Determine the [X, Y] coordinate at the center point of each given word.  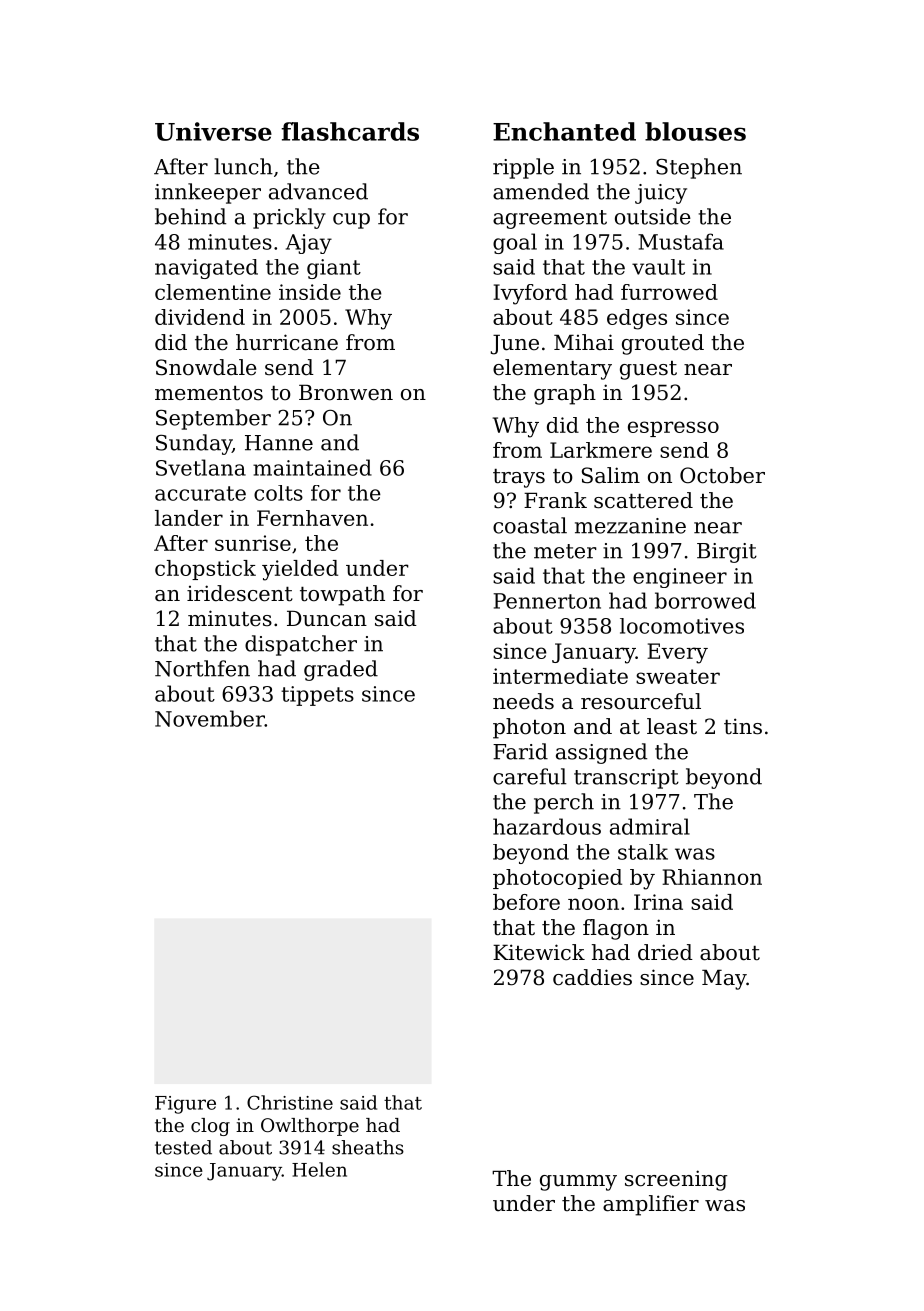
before [526, 902]
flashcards [350, 131]
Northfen [202, 668]
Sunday [194, 444]
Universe [213, 131]
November [210, 718]
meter [565, 551]
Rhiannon [712, 877]
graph [565, 394]
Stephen [699, 168]
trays [519, 478]
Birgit [727, 553]
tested [183, 1147]
